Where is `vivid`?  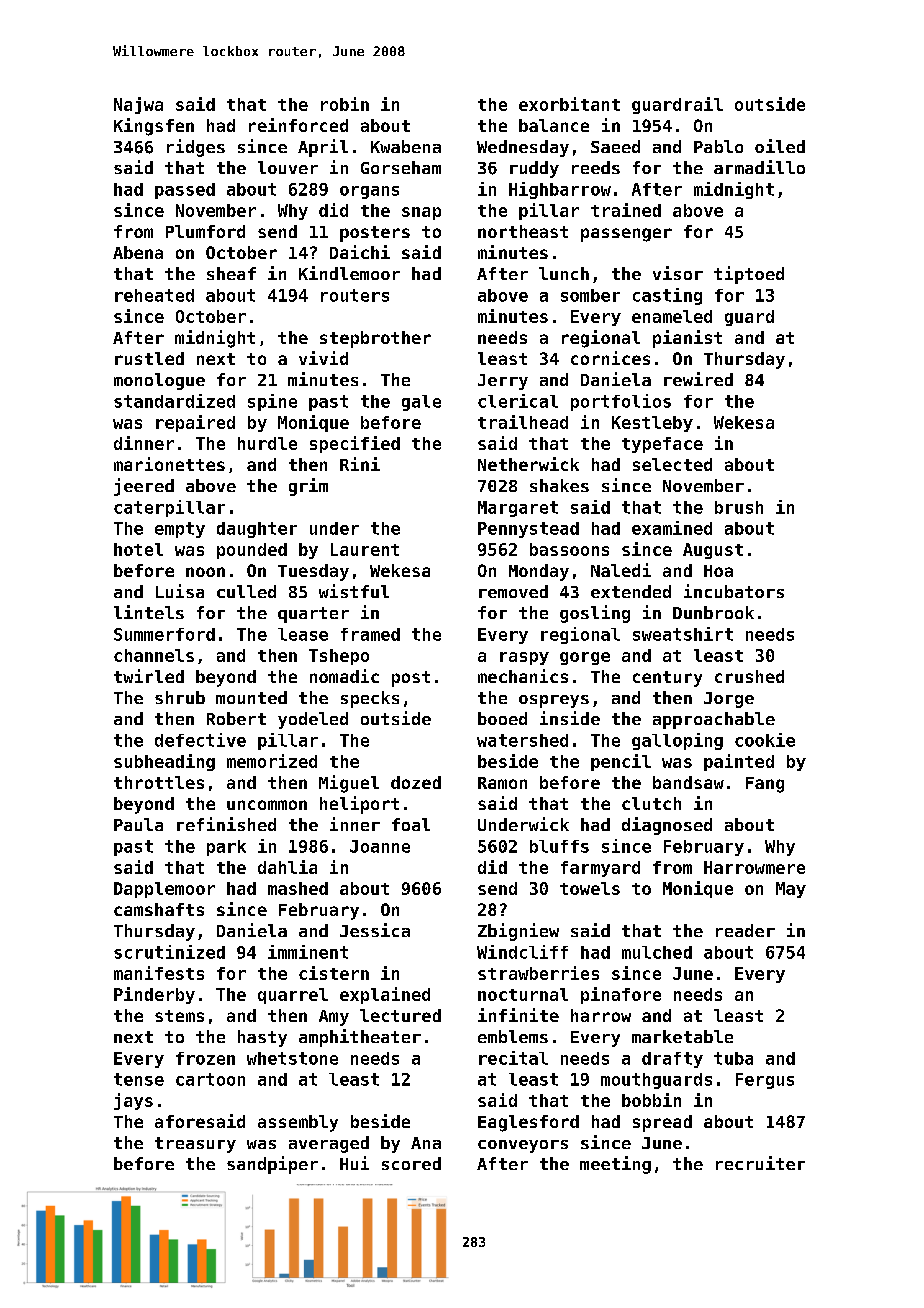 vivid is located at coordinates (323, 358).
